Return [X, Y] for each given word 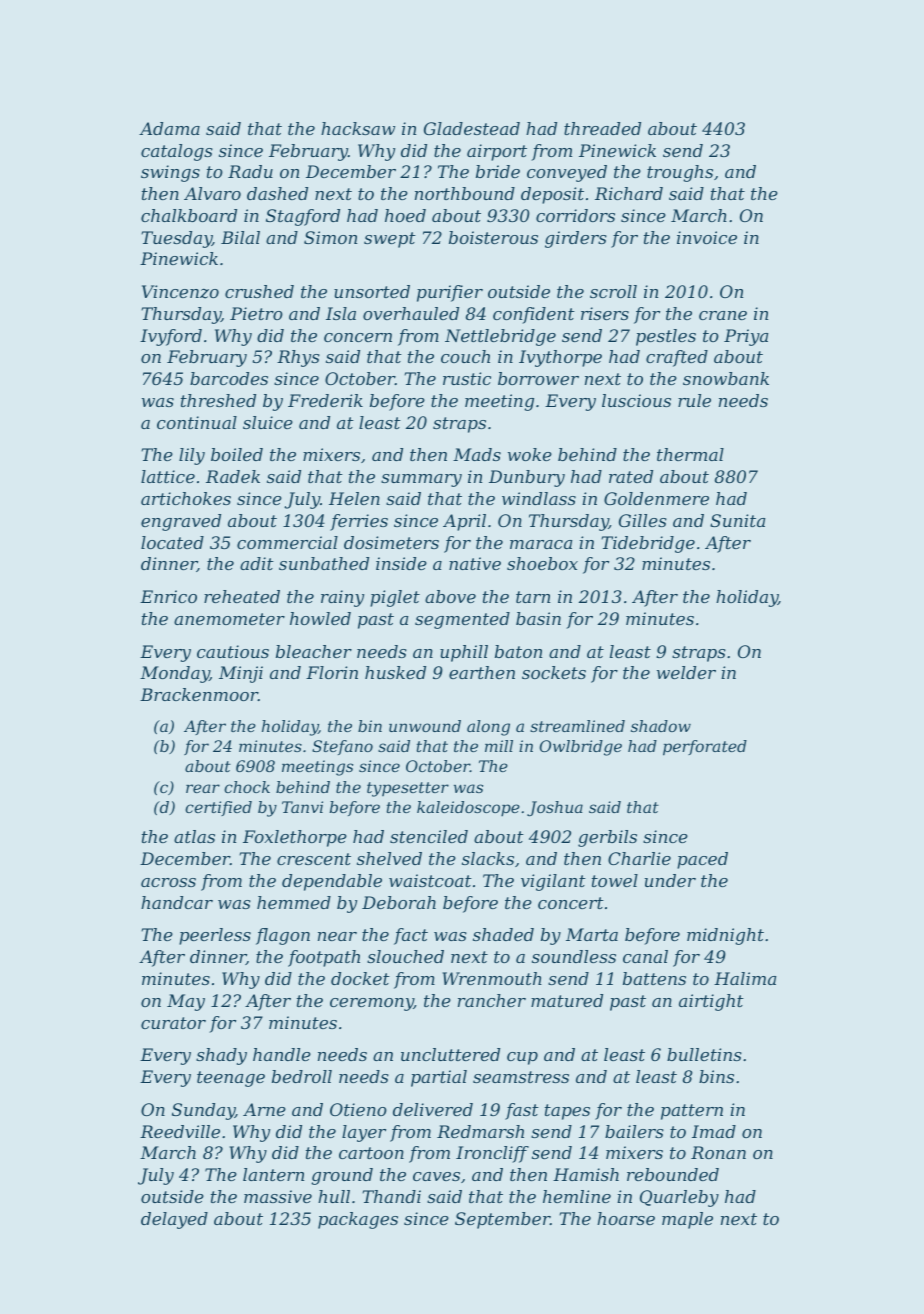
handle [282, 1054]
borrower [538, 378]
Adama [169, 128]
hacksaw [358, 128]
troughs [680, 173]
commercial [287, 542]
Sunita [737, 520]
